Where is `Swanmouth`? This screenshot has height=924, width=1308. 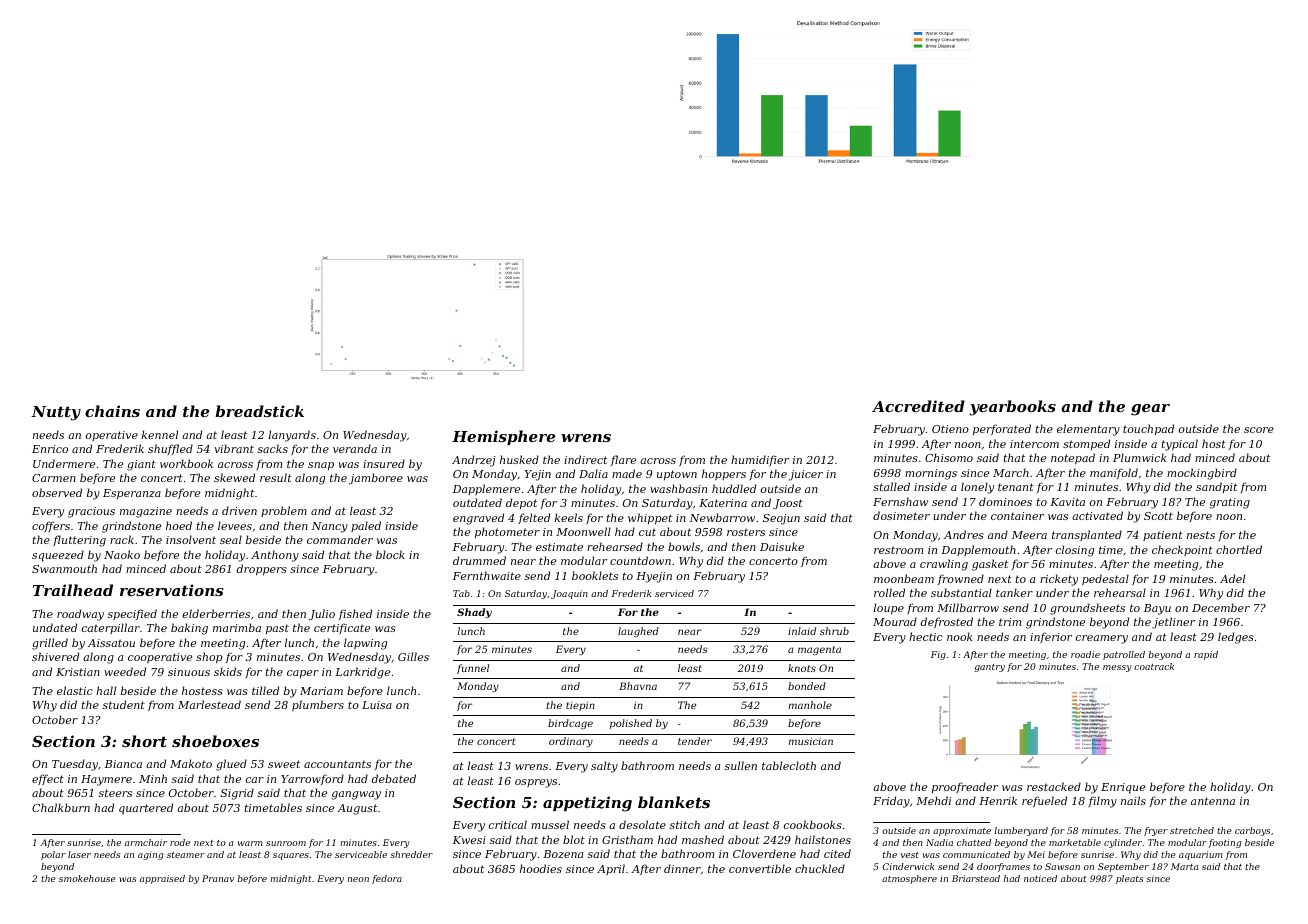 Swanmouth is located at coordinates (64, 568).
